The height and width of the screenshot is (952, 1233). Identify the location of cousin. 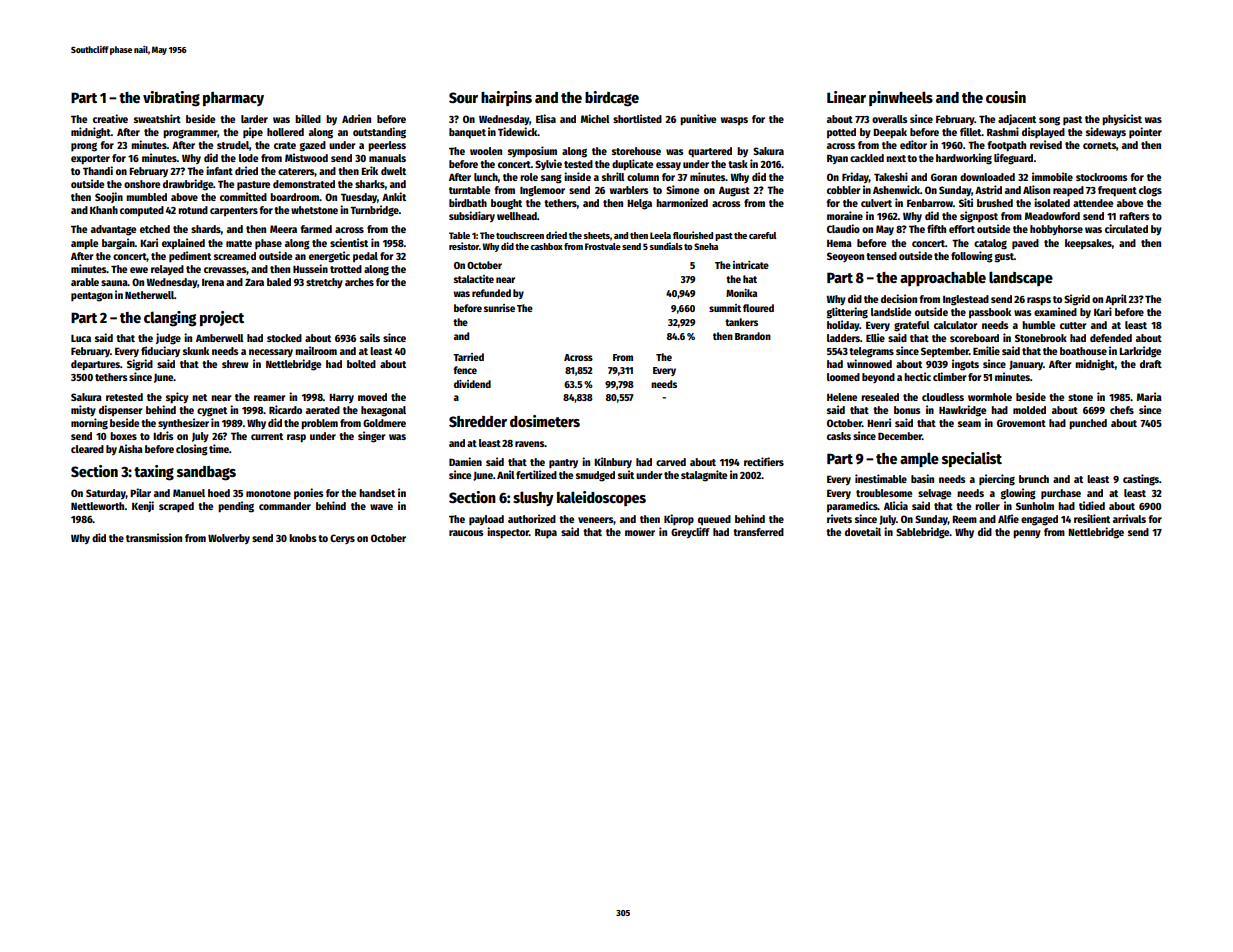
(1006, 97).
